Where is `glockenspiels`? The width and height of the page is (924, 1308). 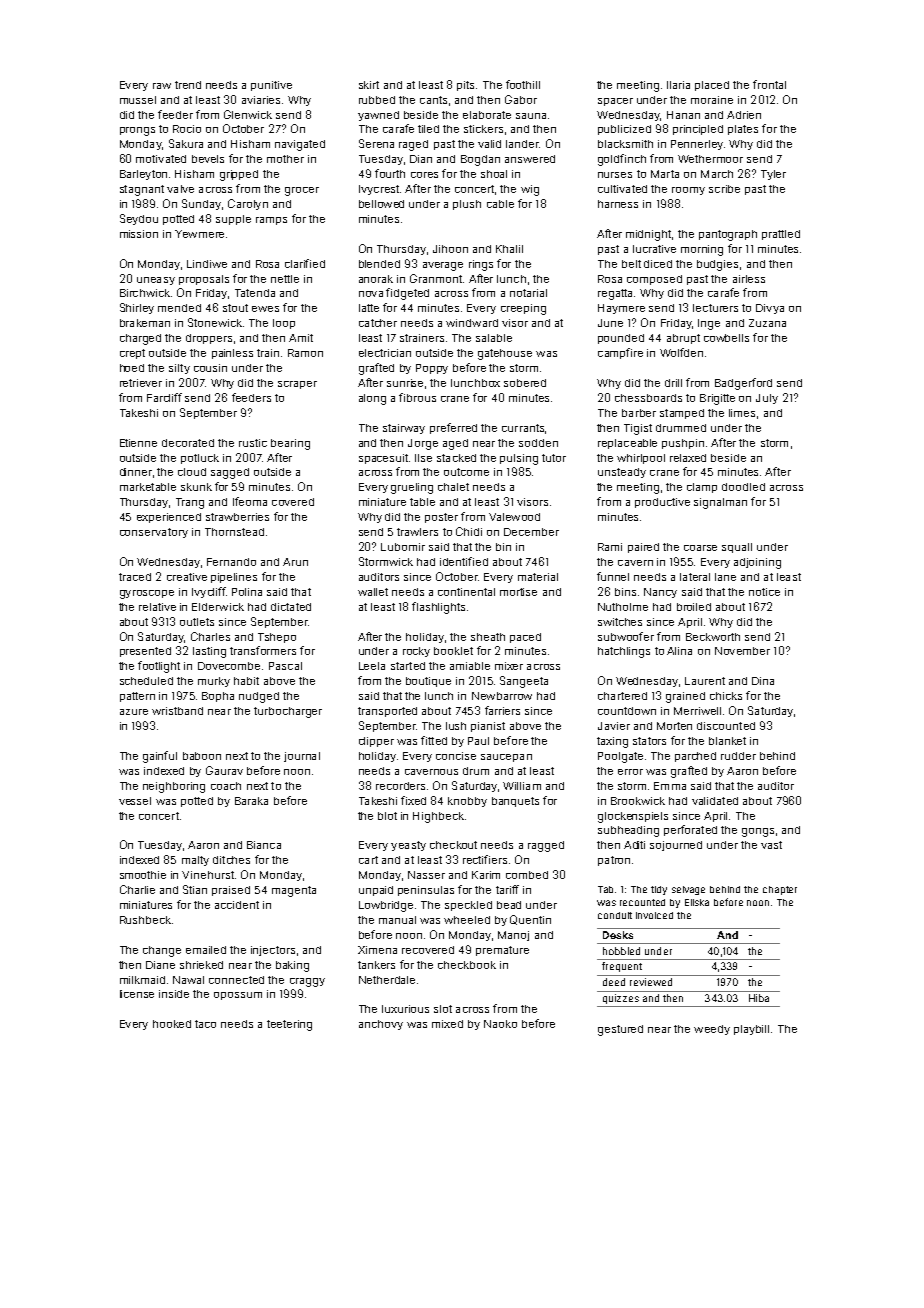 glockenspiels is located at coordinates (633, 817).
